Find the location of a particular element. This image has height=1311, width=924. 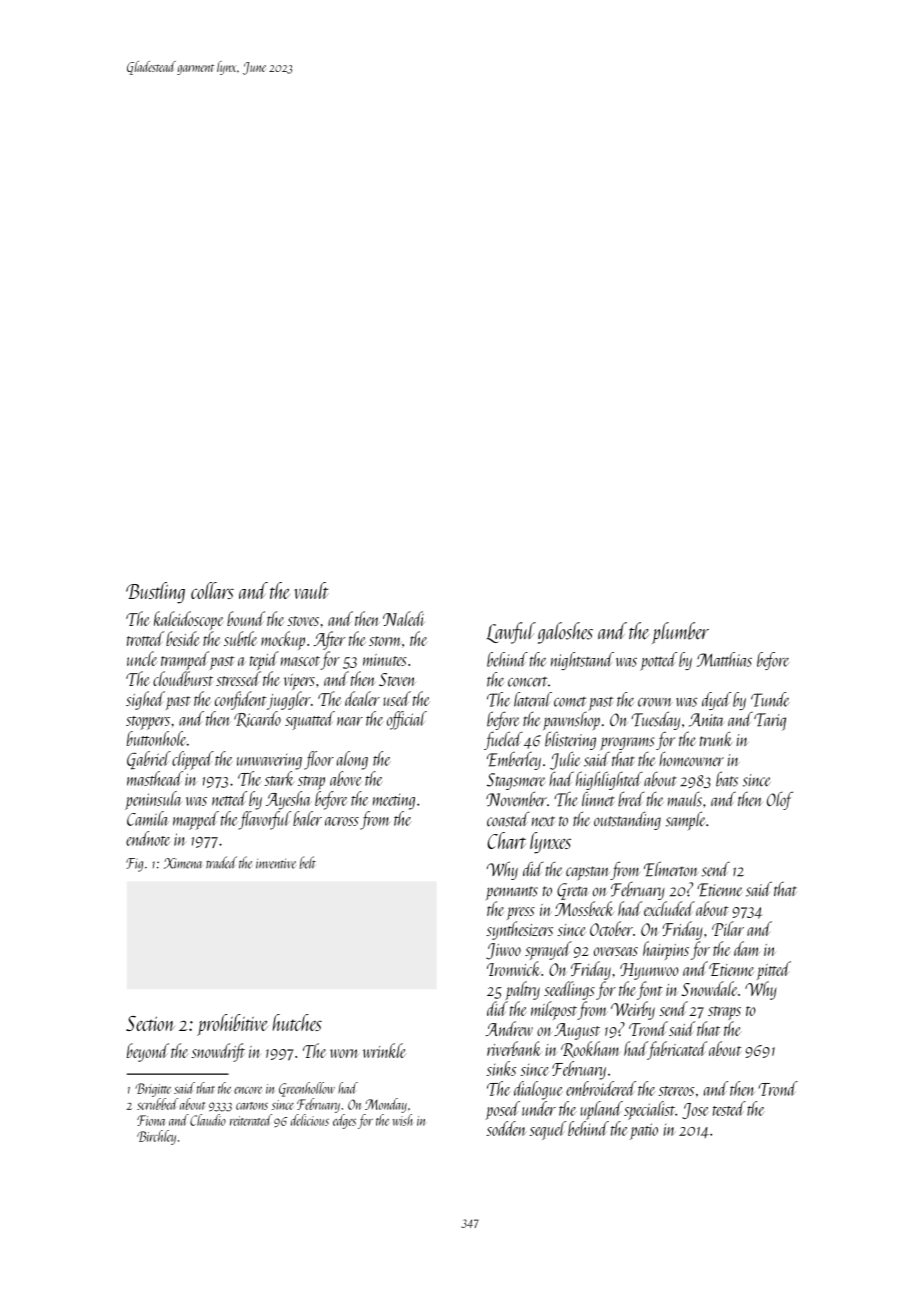

pennants is located at coordinates (511, 893).
